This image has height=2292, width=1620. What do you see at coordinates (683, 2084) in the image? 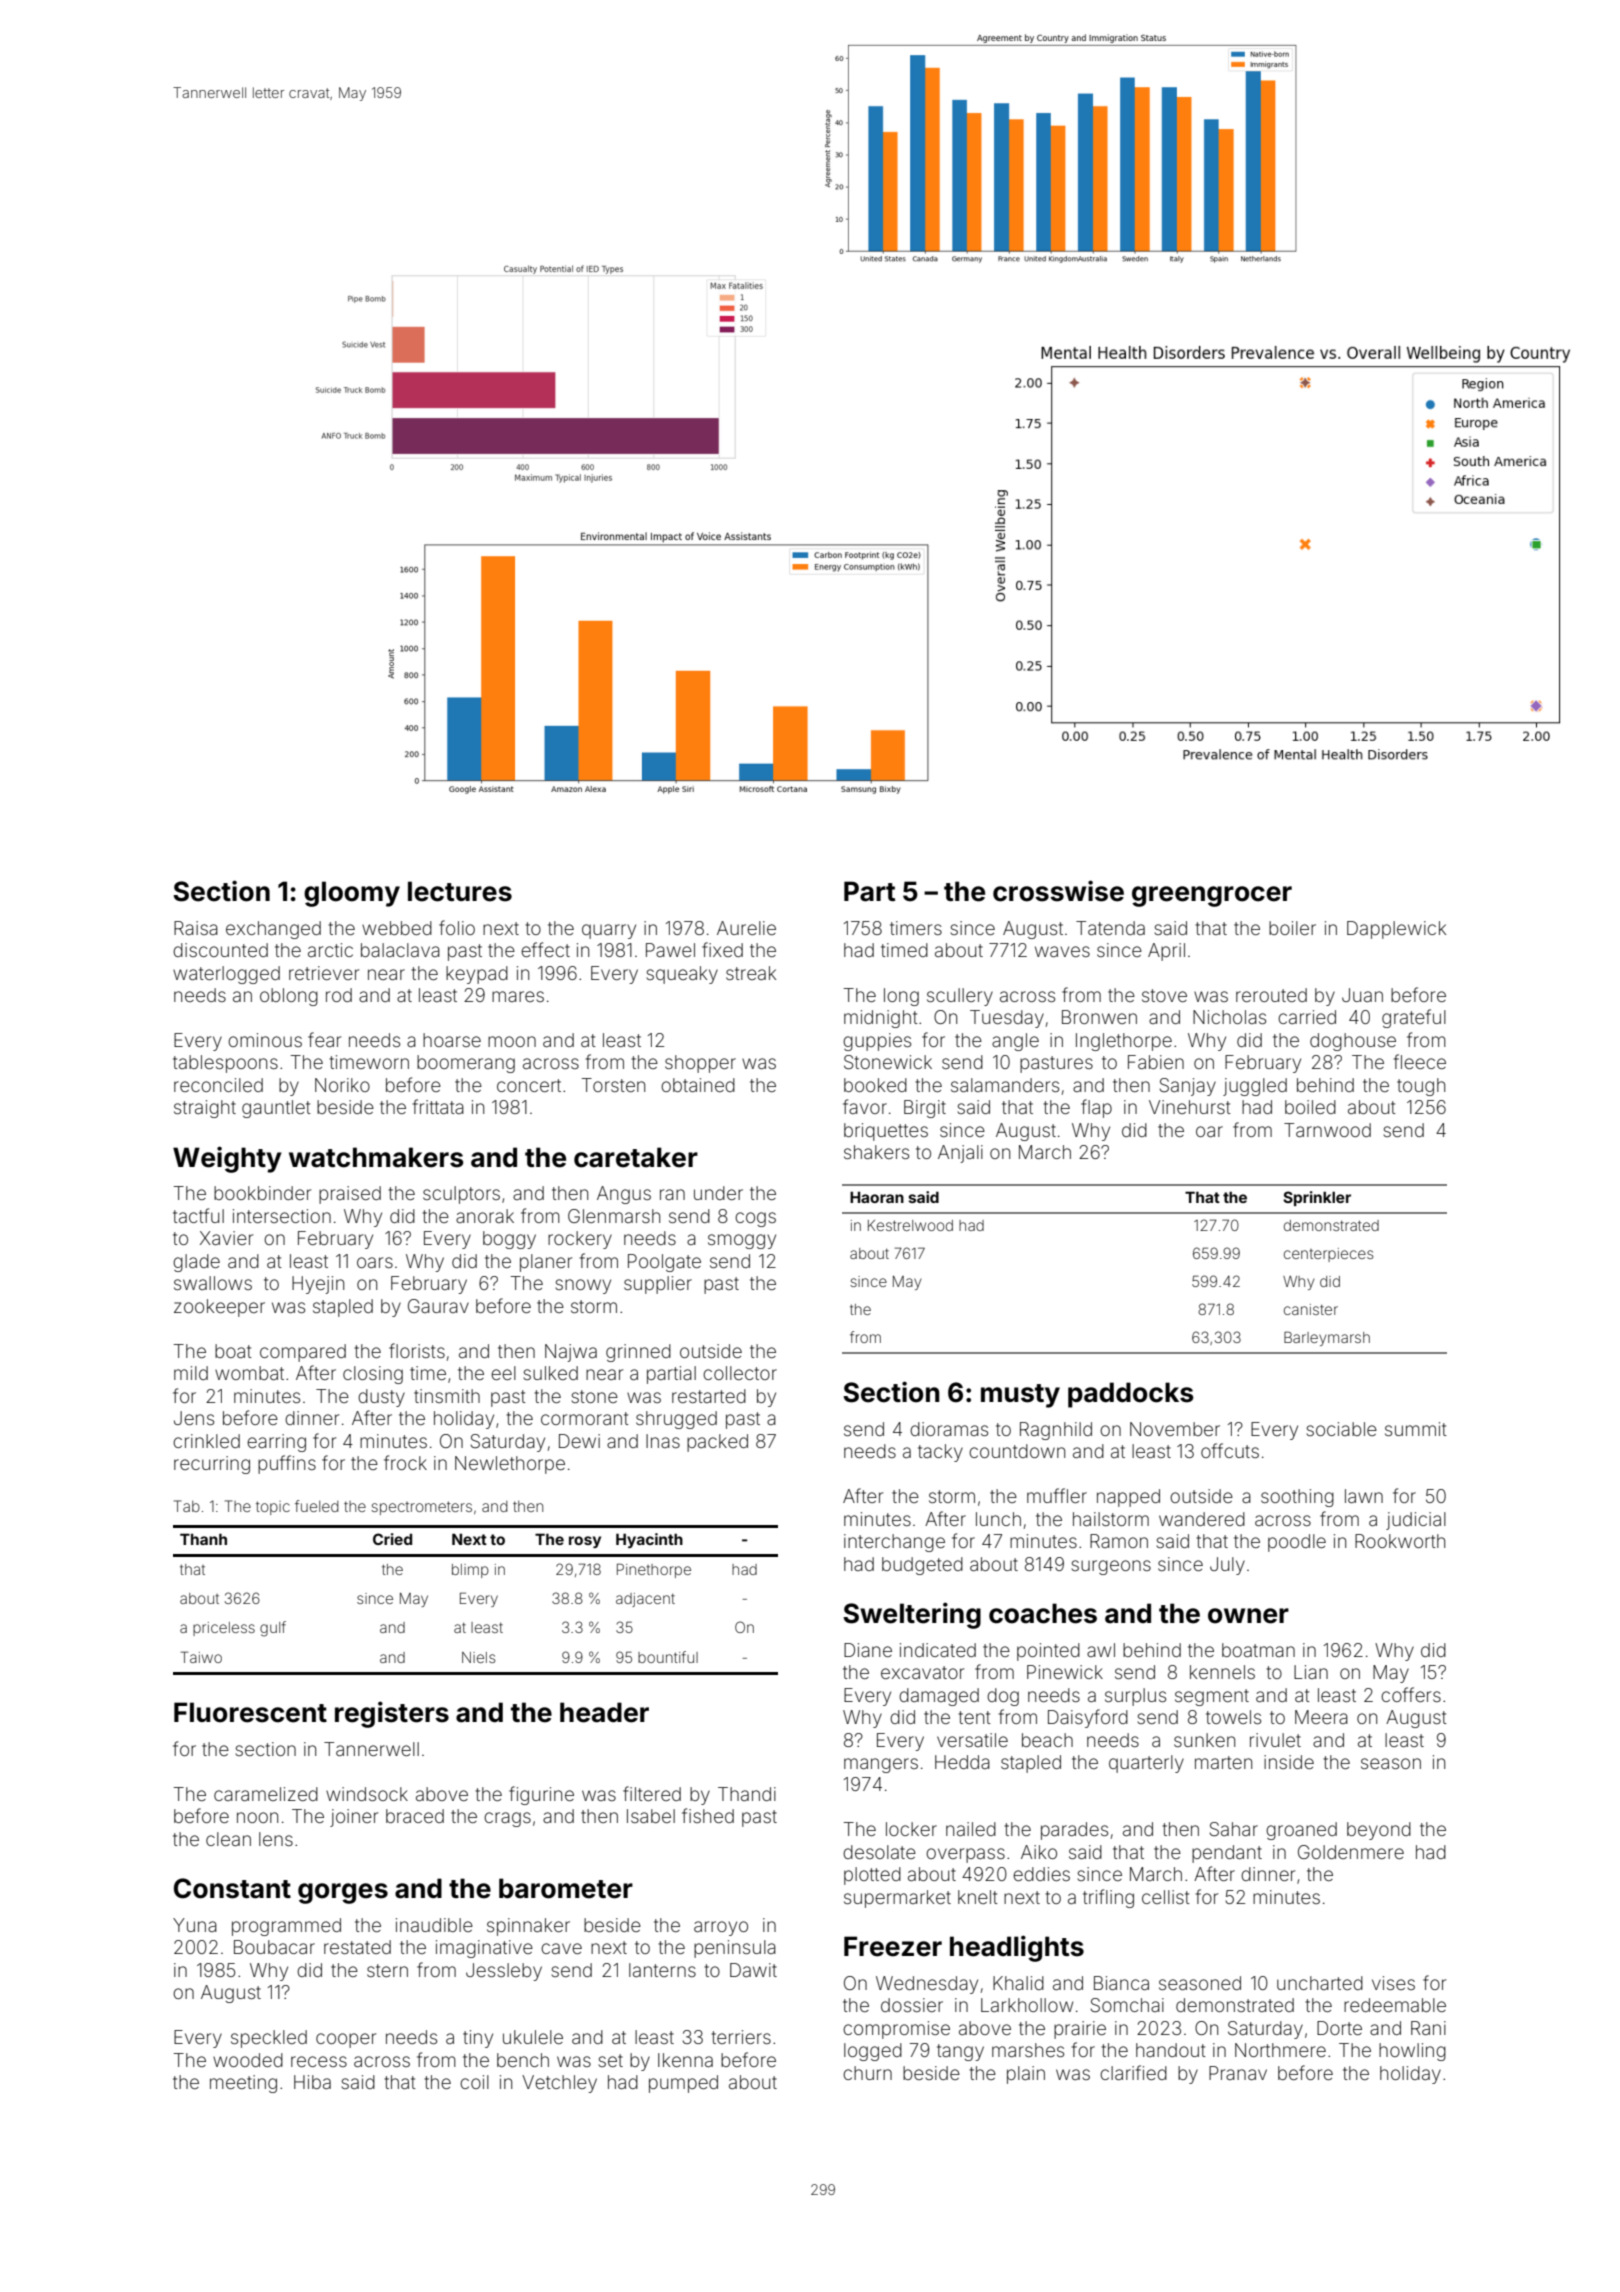
I see `pumped` at bounding box center [683, 2084].
